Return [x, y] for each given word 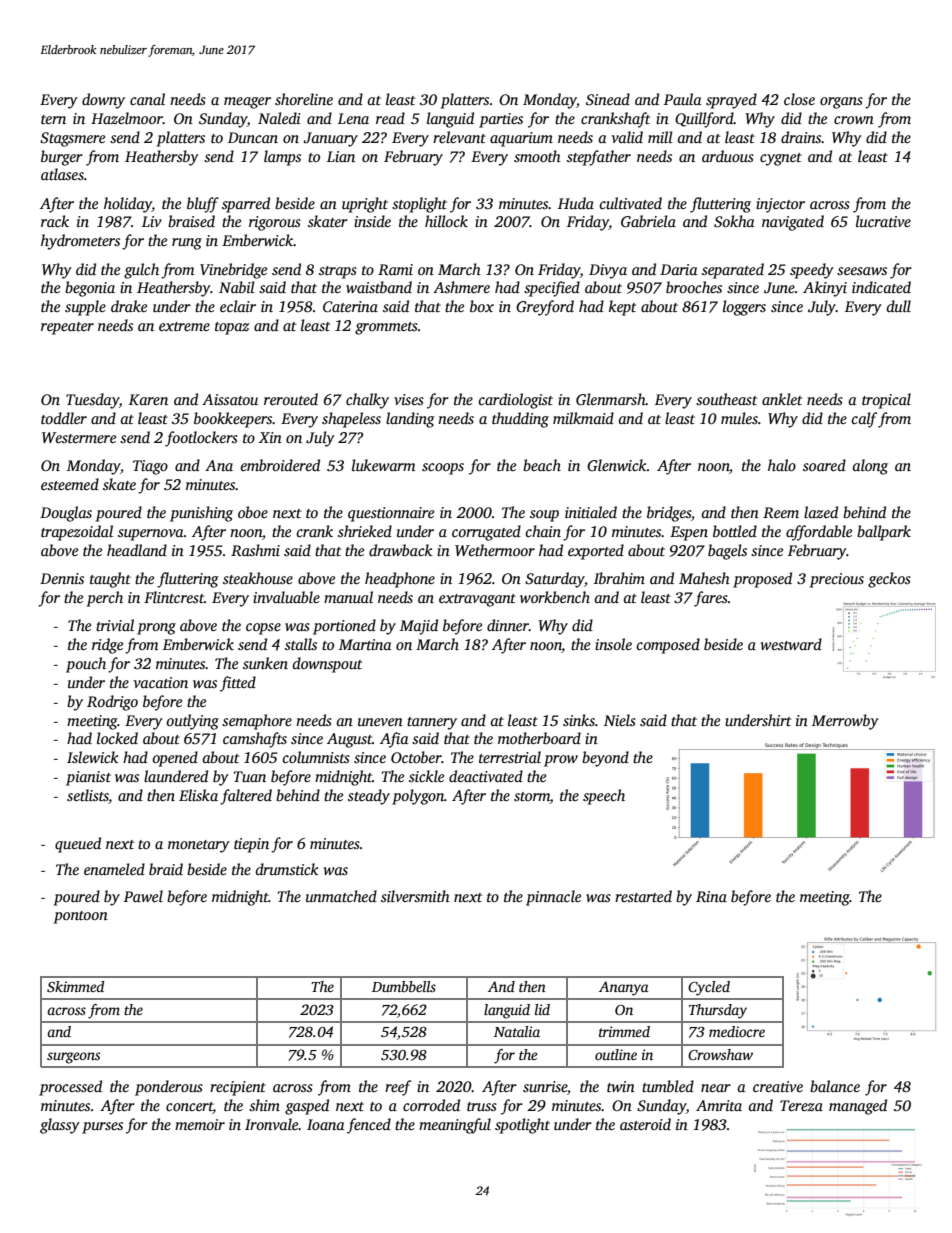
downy [103, 101]
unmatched [341, 896]
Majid [419, 627]
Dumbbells [404, 986]
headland [137, 550]
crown [854, 120]
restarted [643, 896]
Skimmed [75, 986]
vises [409, 399]
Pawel [143, 896]
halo [782, 465]
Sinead [608, 99]
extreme [184, 326]
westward [791, 644]
